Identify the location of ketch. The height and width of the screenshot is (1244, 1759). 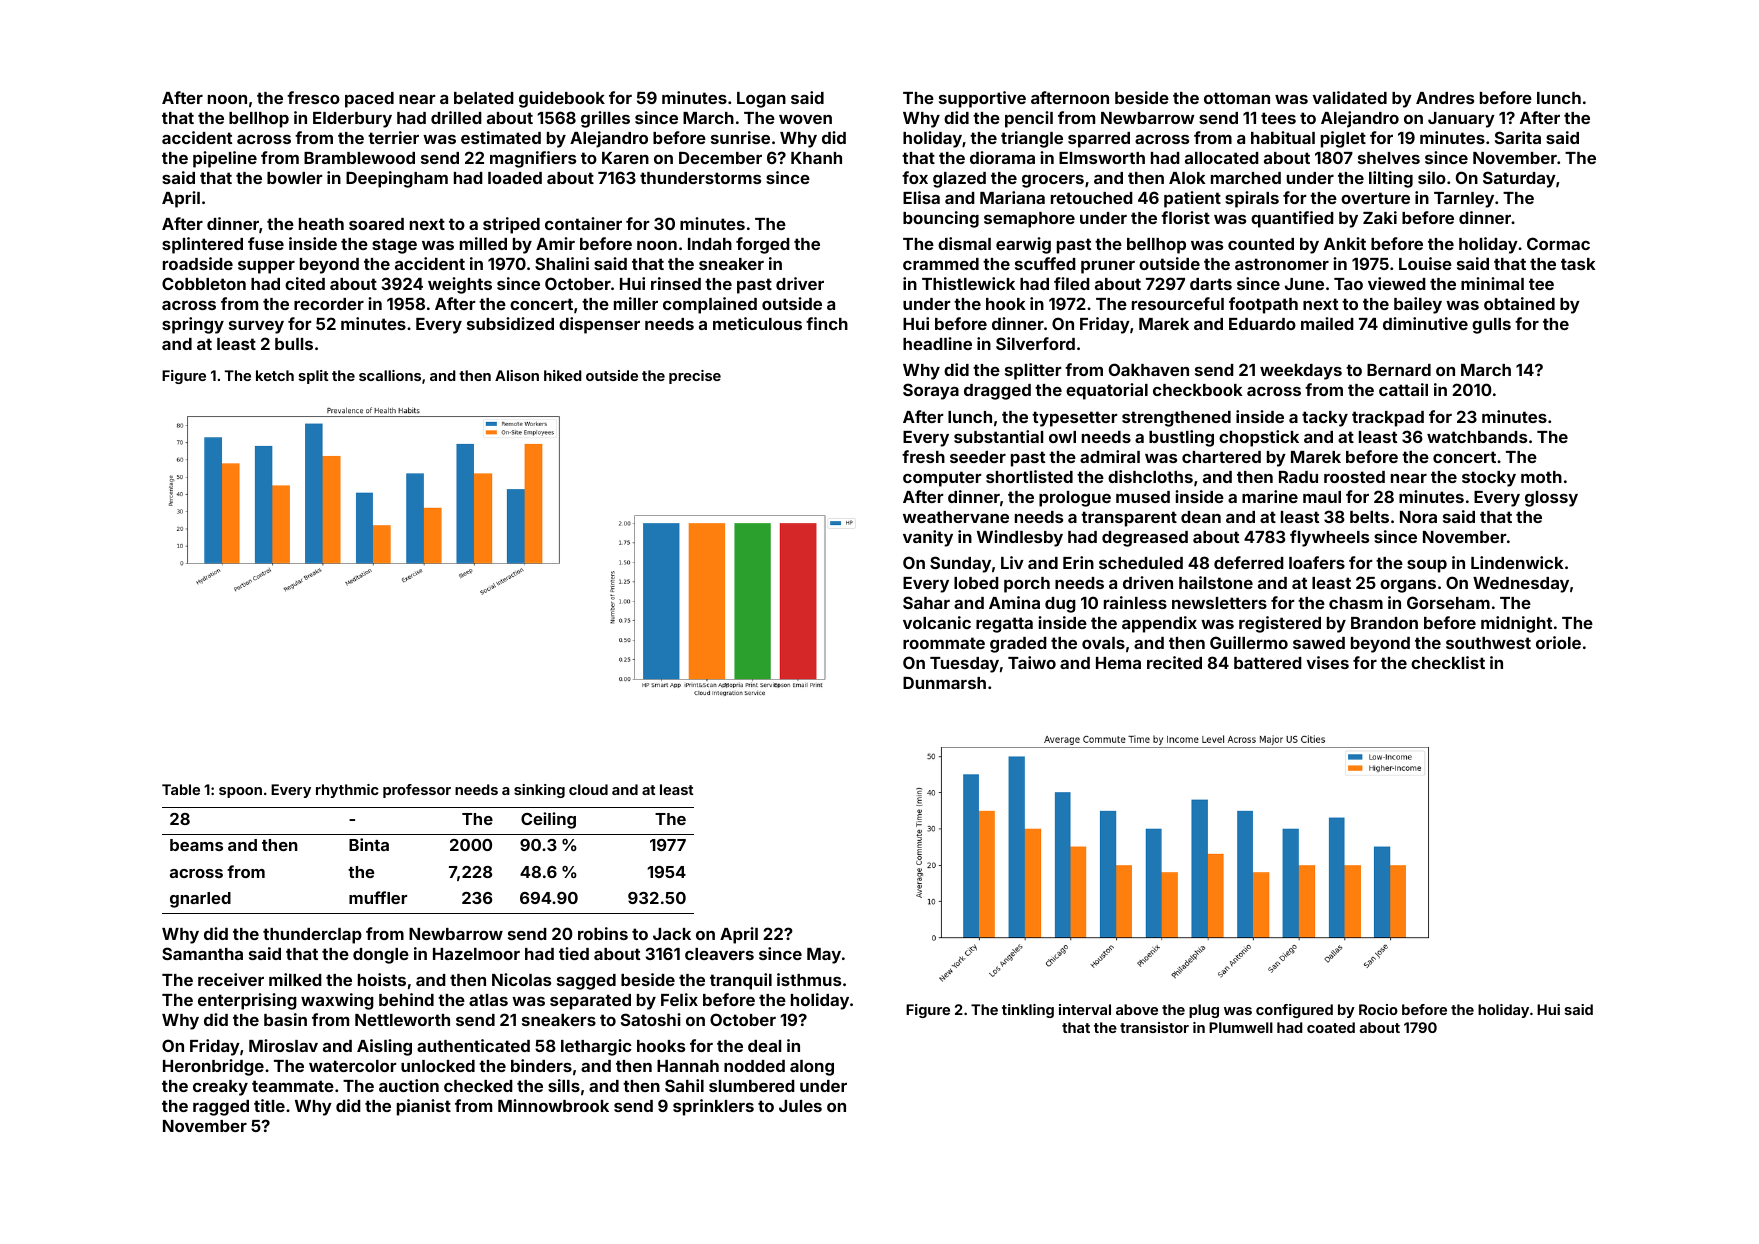
(275, 375).
